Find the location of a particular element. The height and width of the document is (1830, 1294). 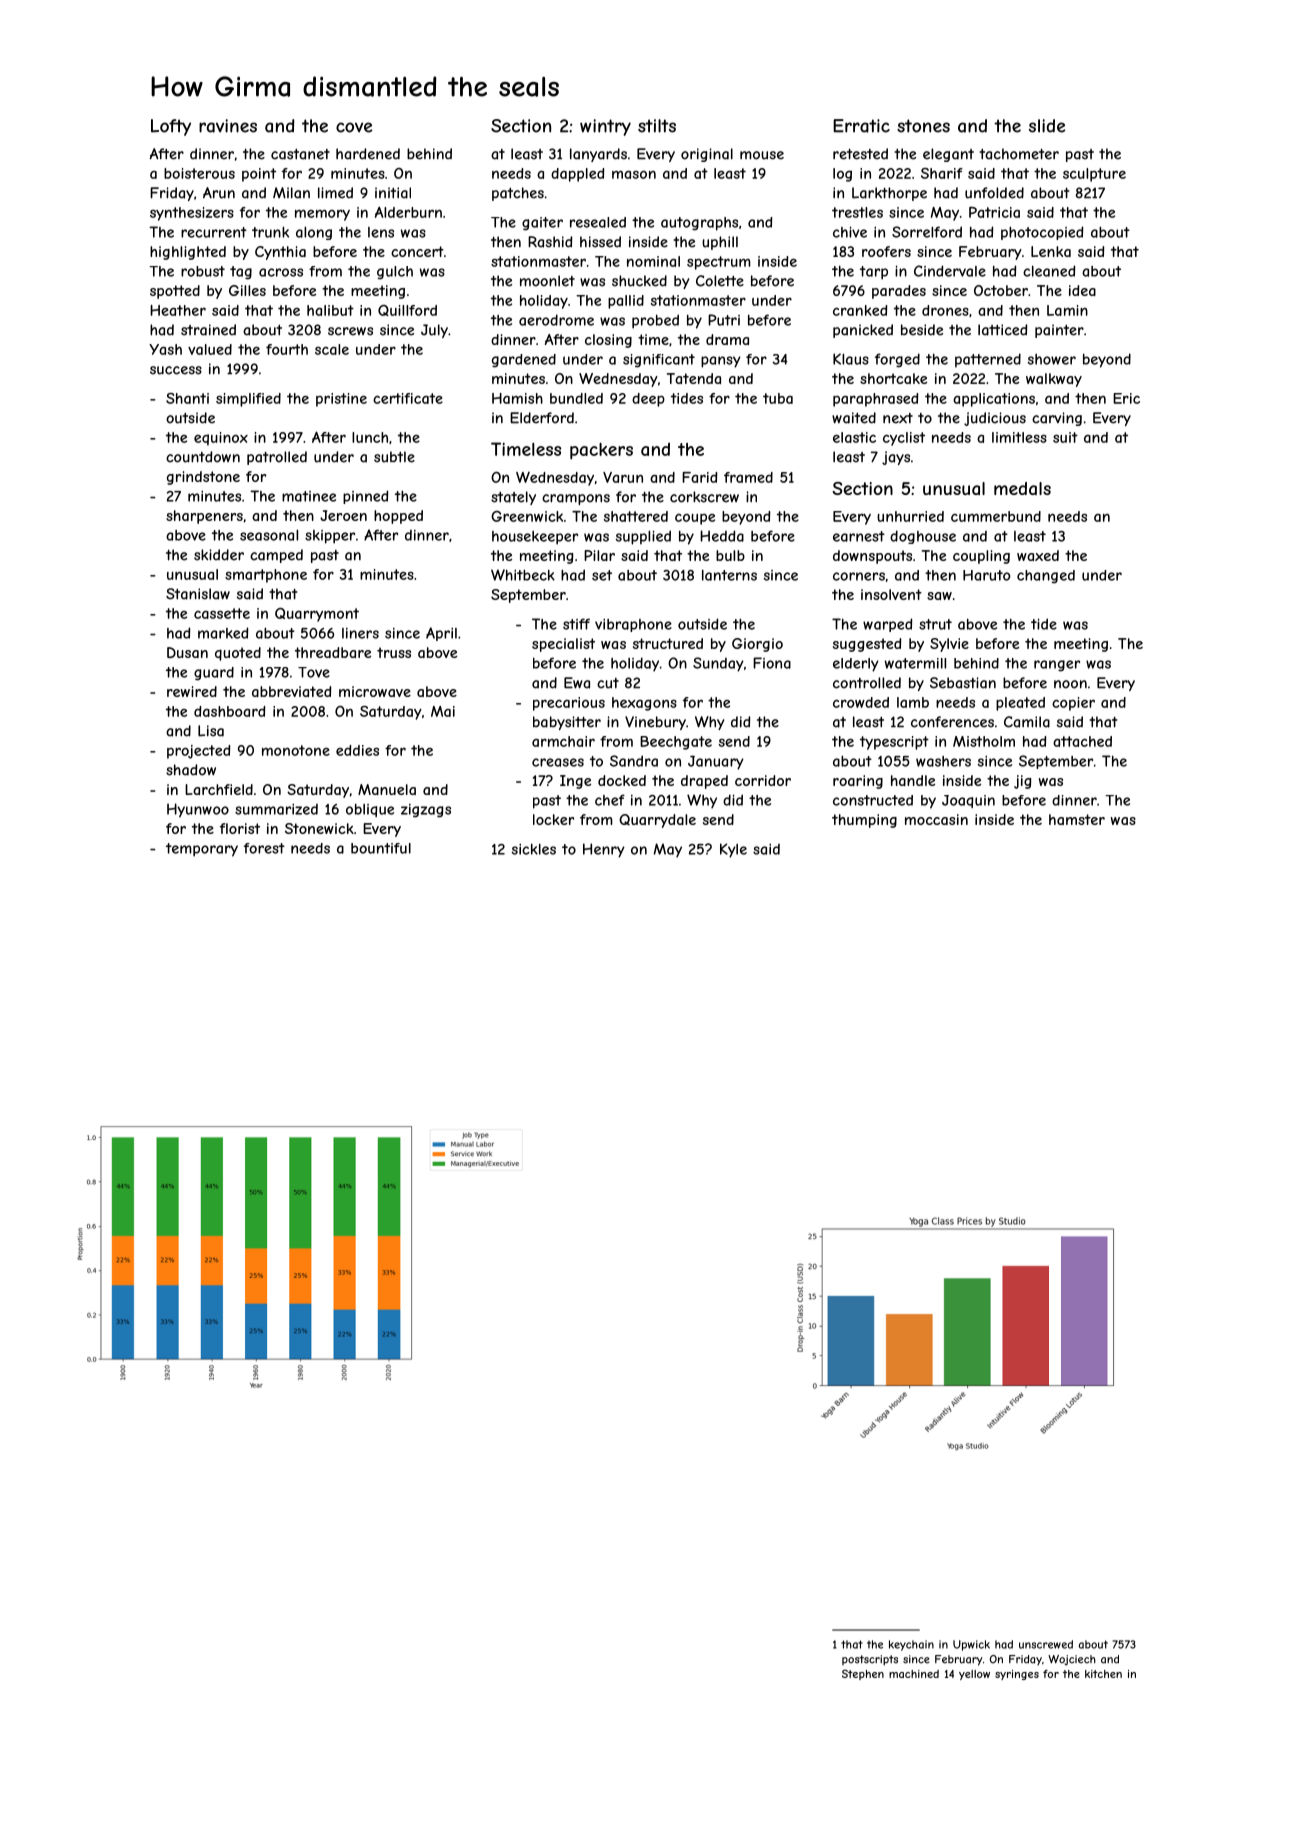

vibraphone is located at coordinates (633, 625).
